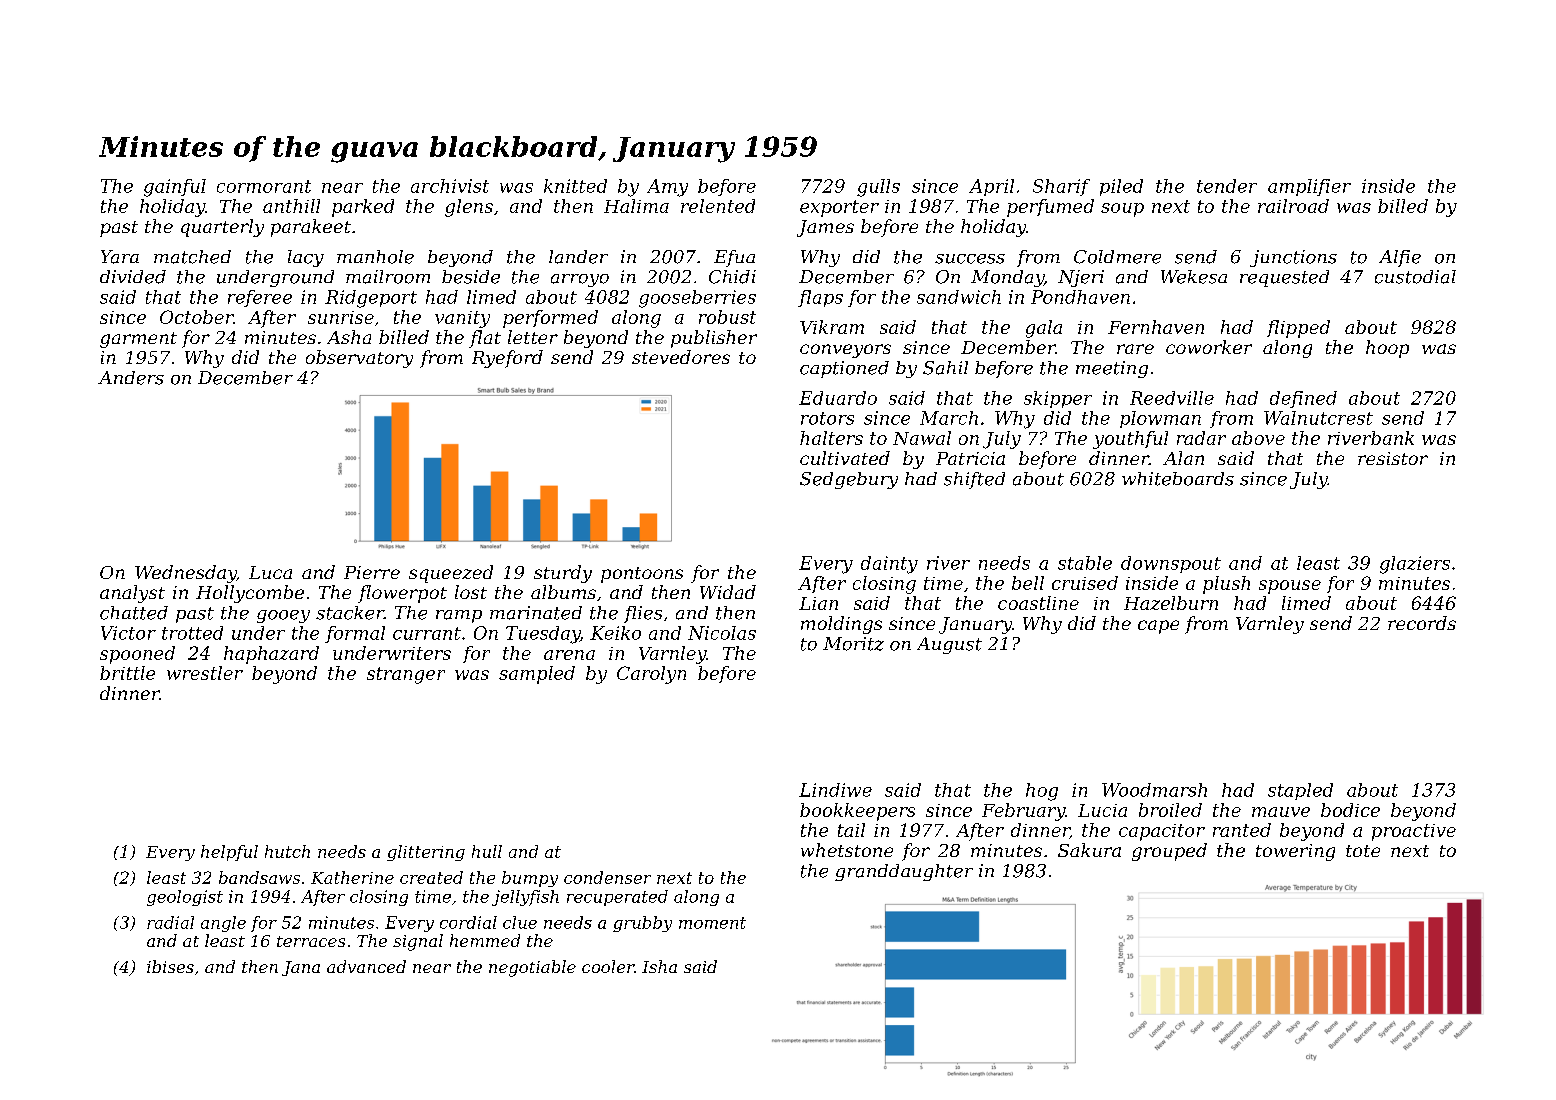 The image size is (1556, 1100). Describe the element at coordinates (835, 790) in the image. I see `Lindiwe` at that location.
